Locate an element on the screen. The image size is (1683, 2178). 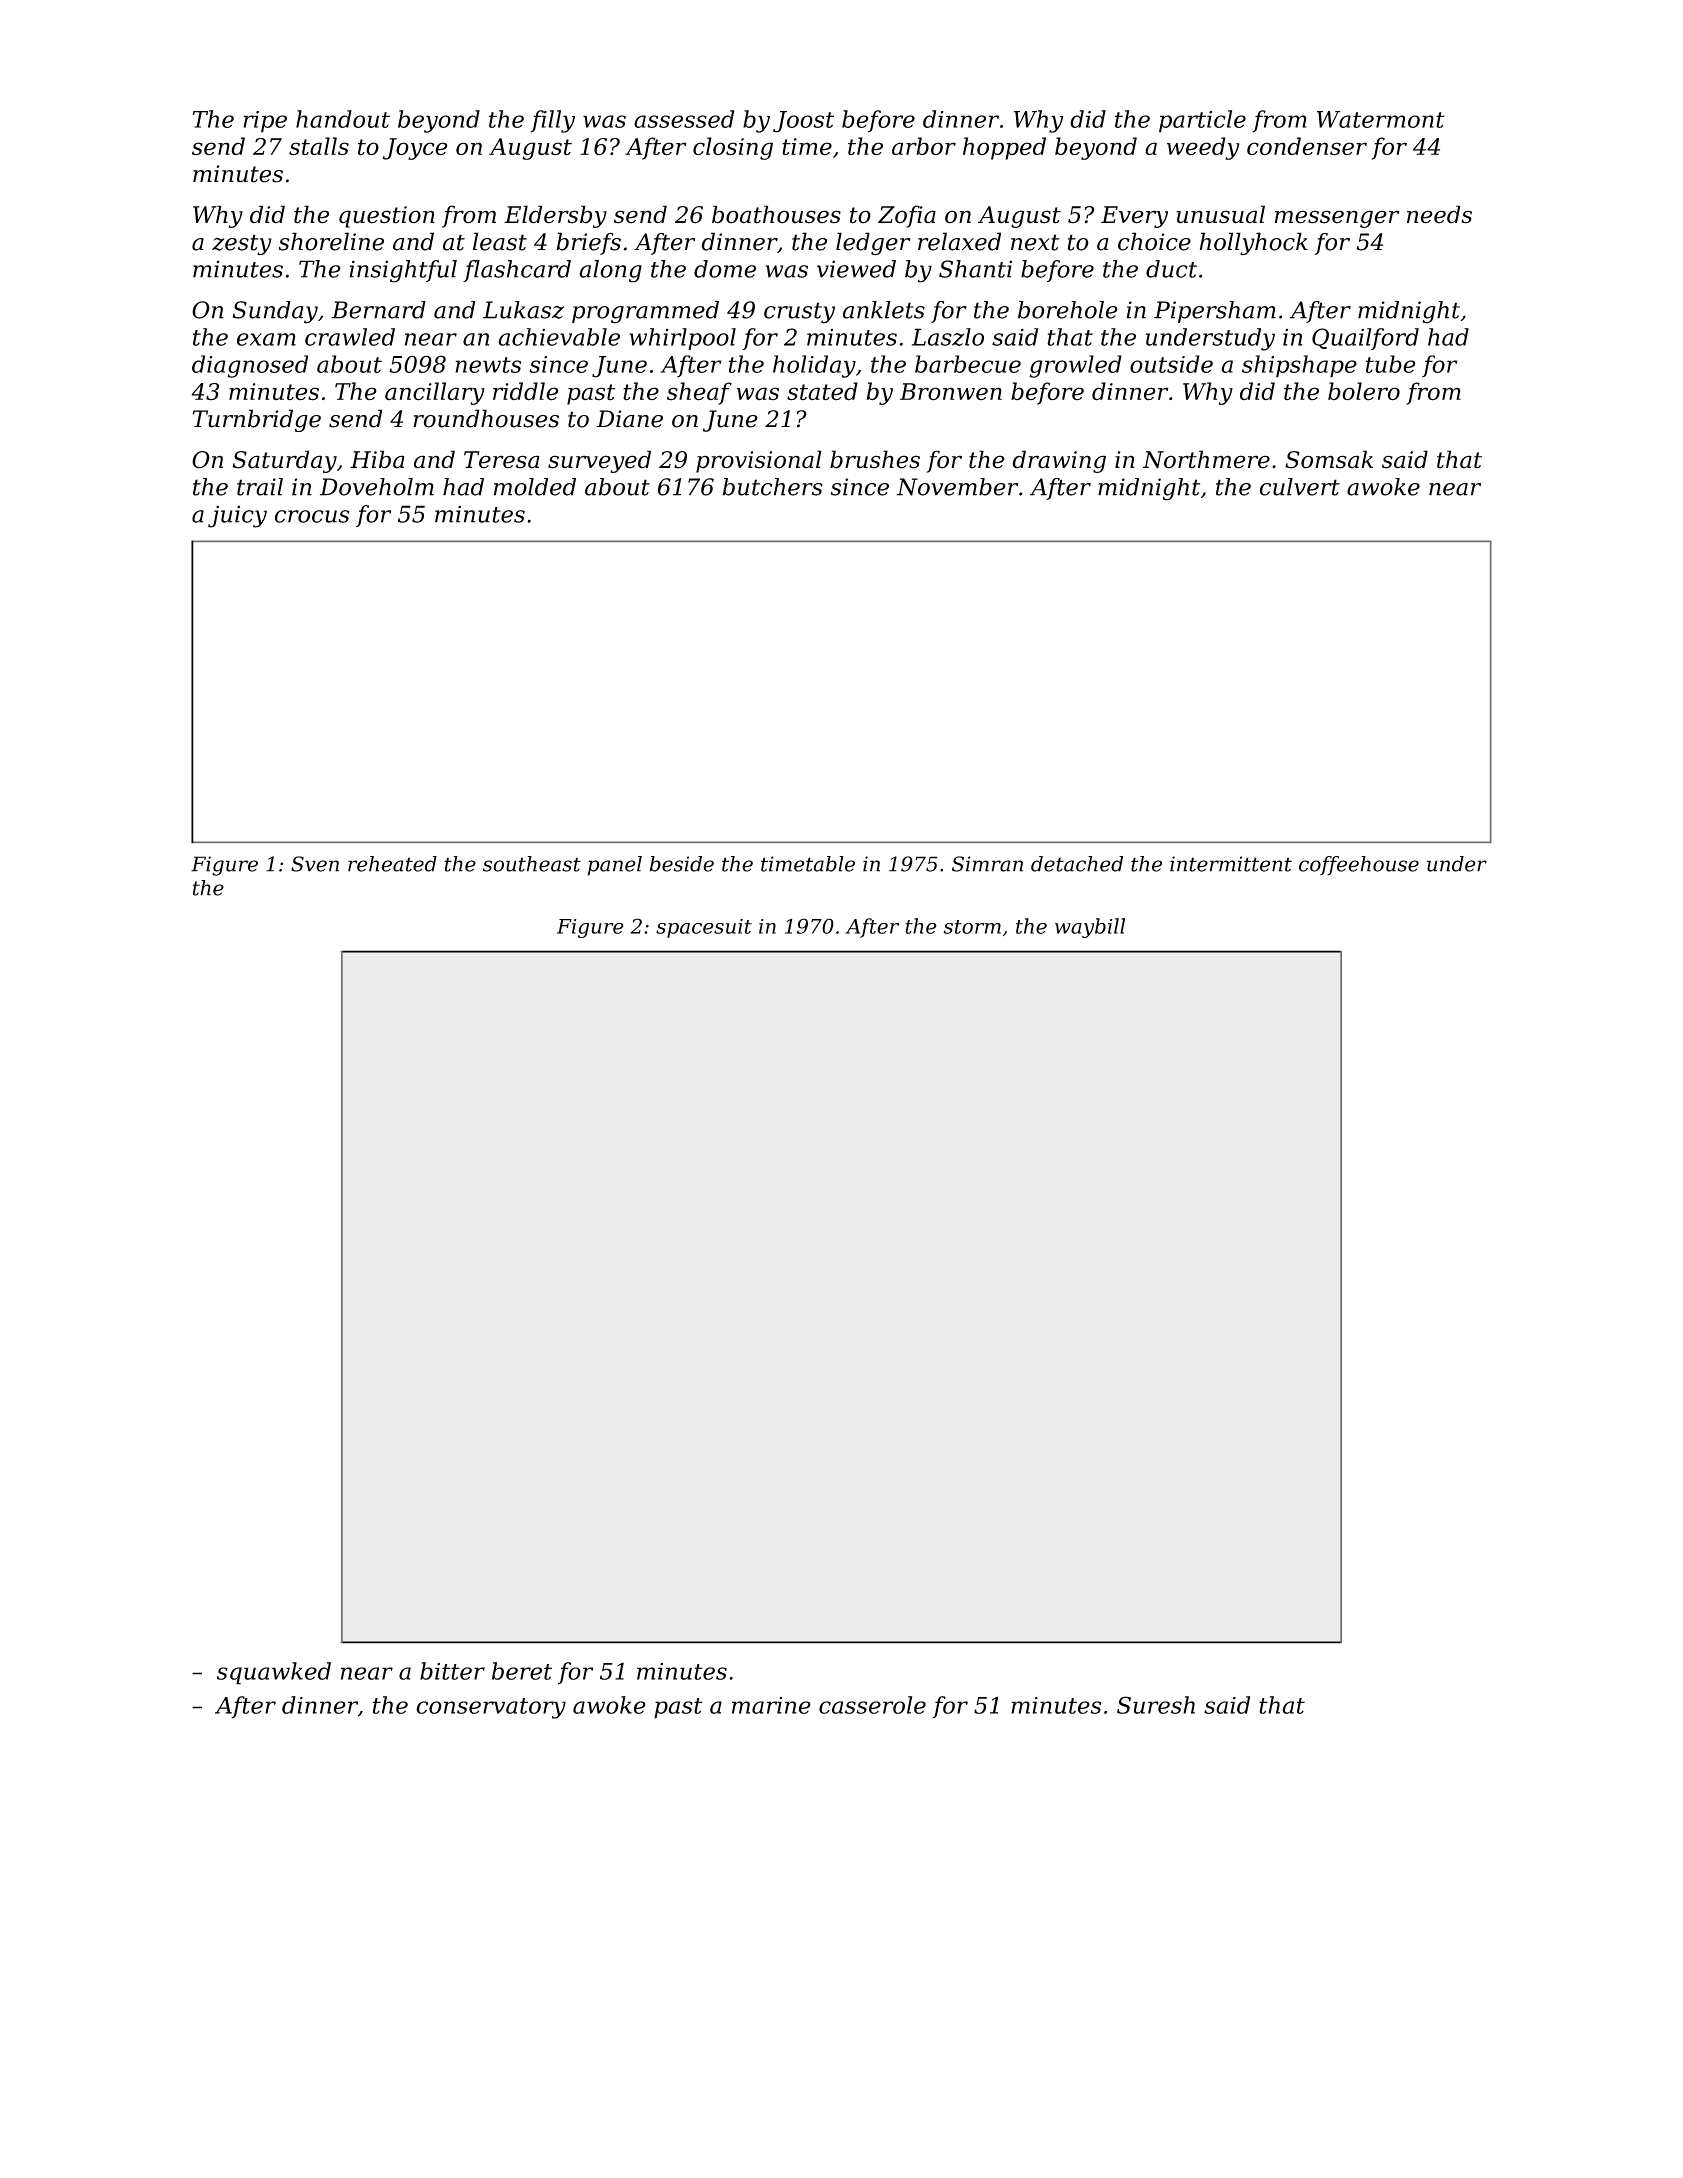
Watermont is located at coordinates (1381, 119).
